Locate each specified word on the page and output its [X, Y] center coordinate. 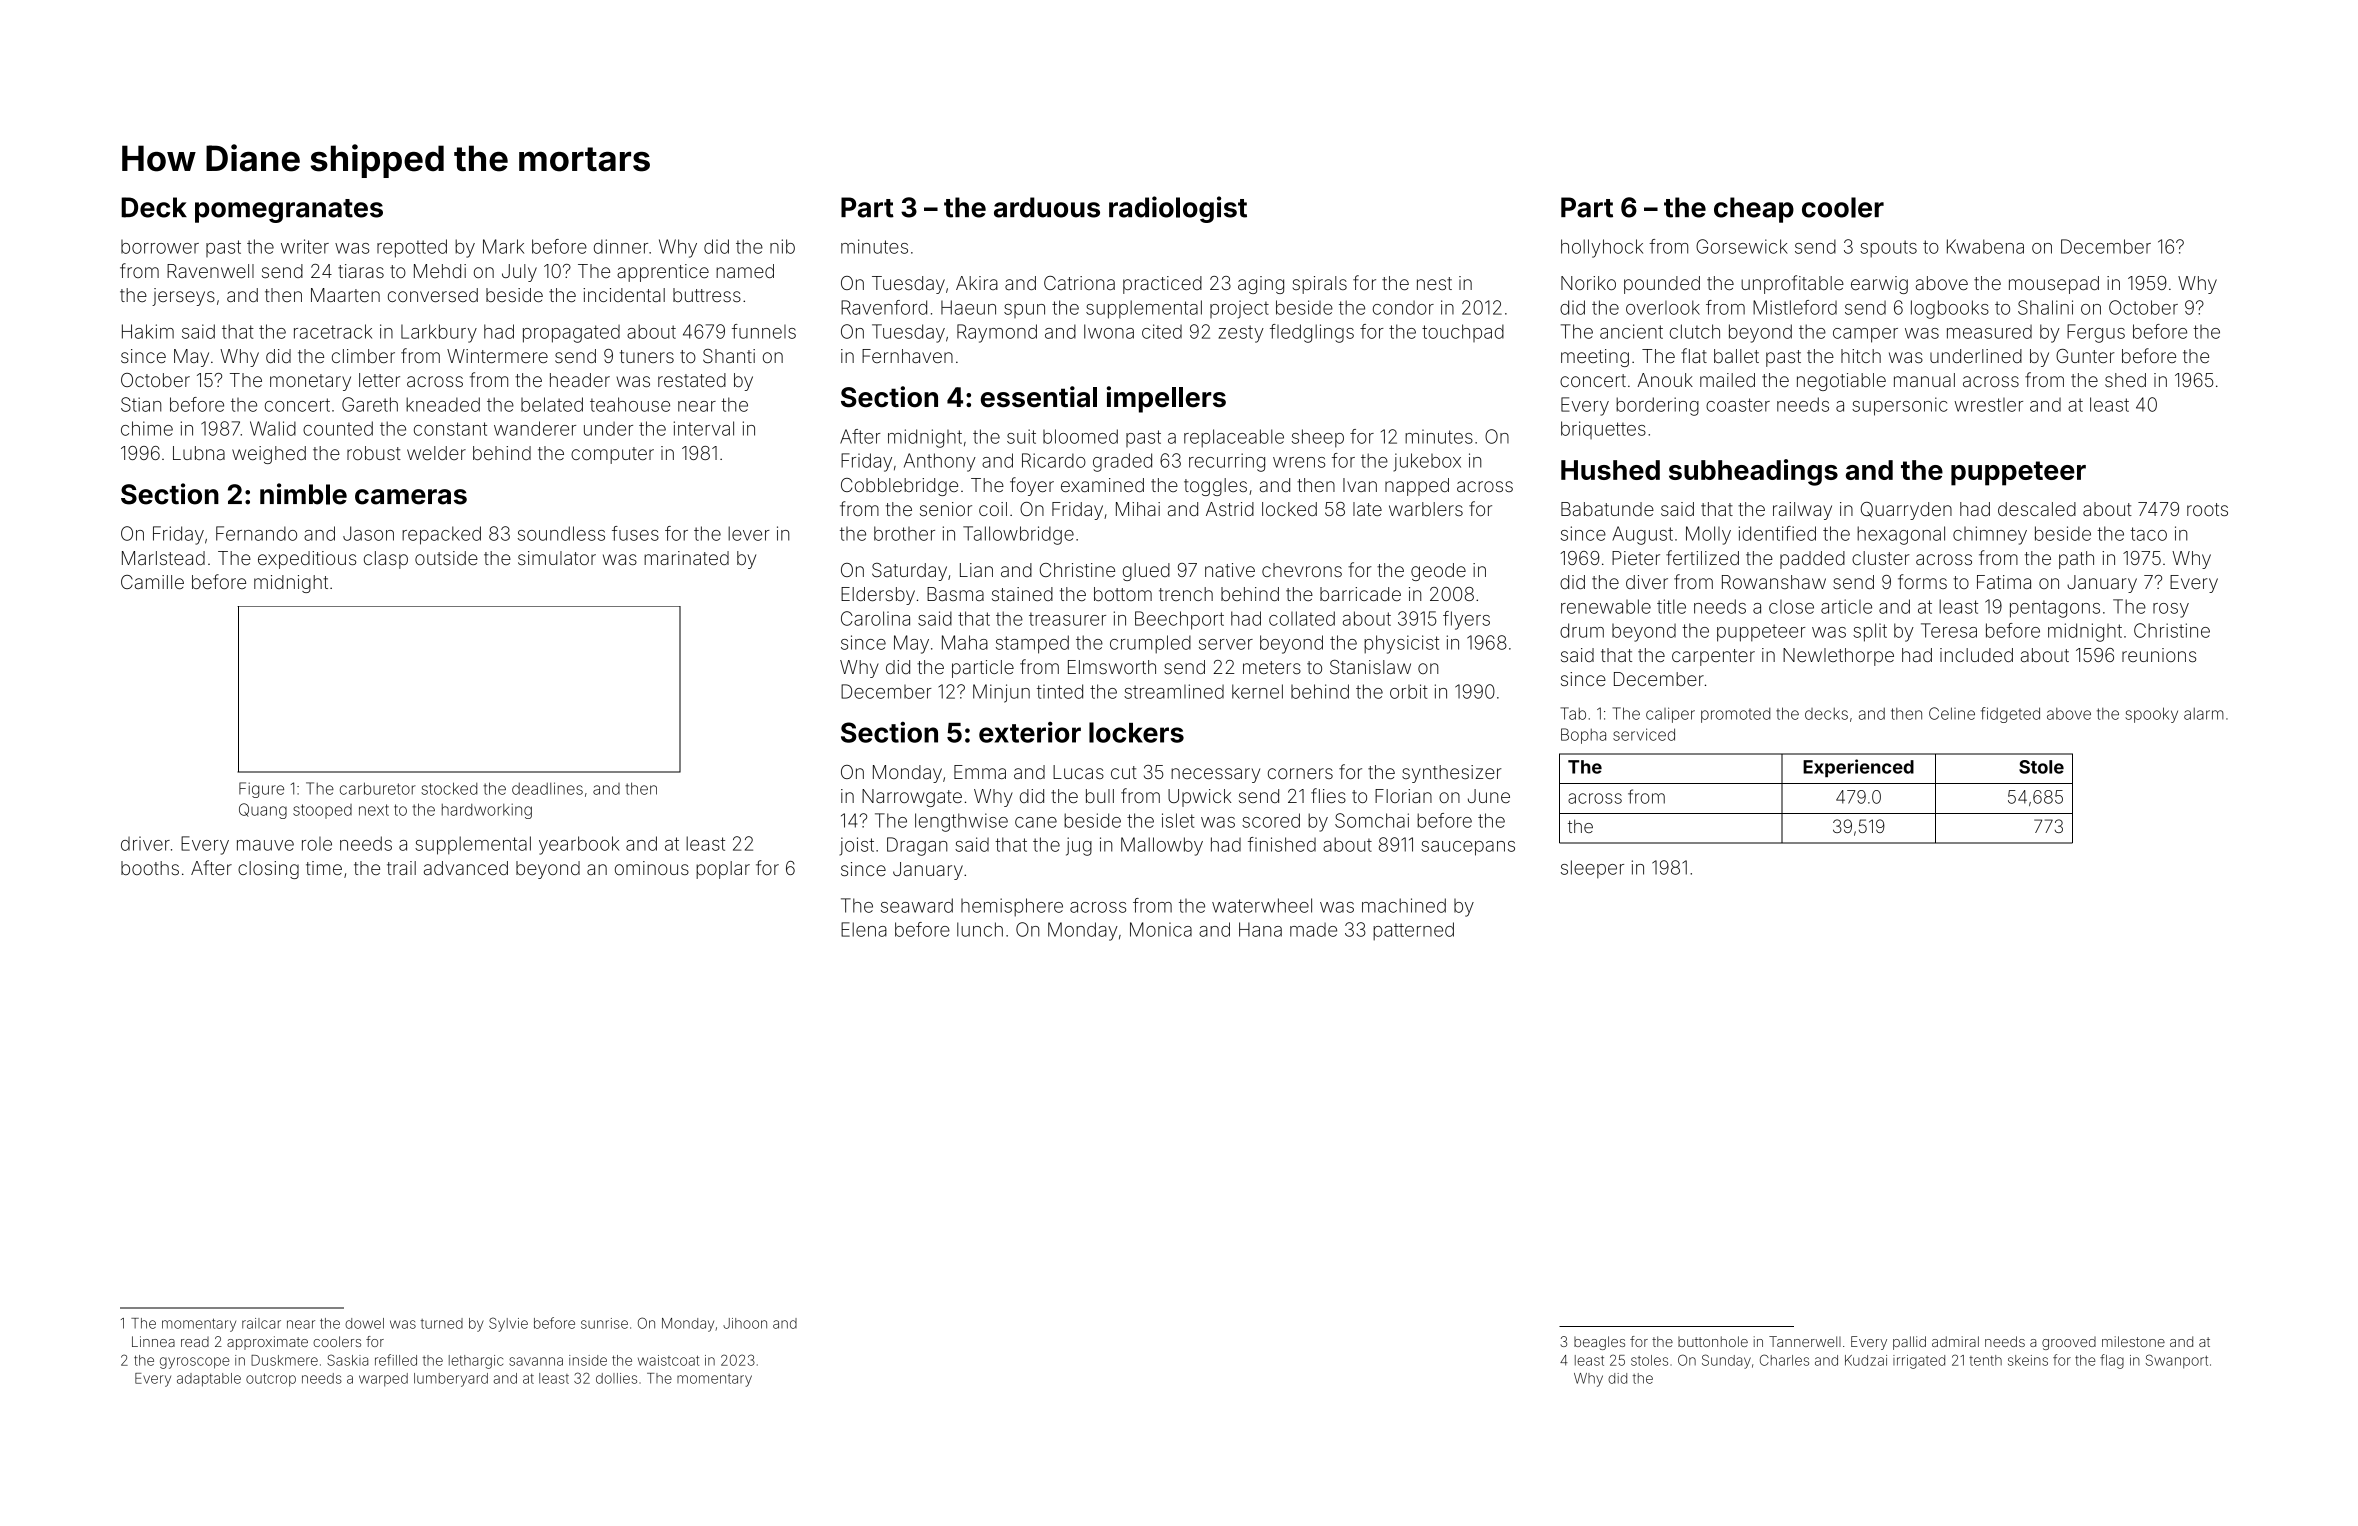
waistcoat [668, 1360]
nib [782, 246]
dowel [364, 1323]
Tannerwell [1805, 1341]
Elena [864, 929]
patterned [1413, 931]
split [1870, 632]
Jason [368, 533]
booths [150, 868]
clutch [1695, 331]
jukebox [1427, 462]
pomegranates [289, 211]
